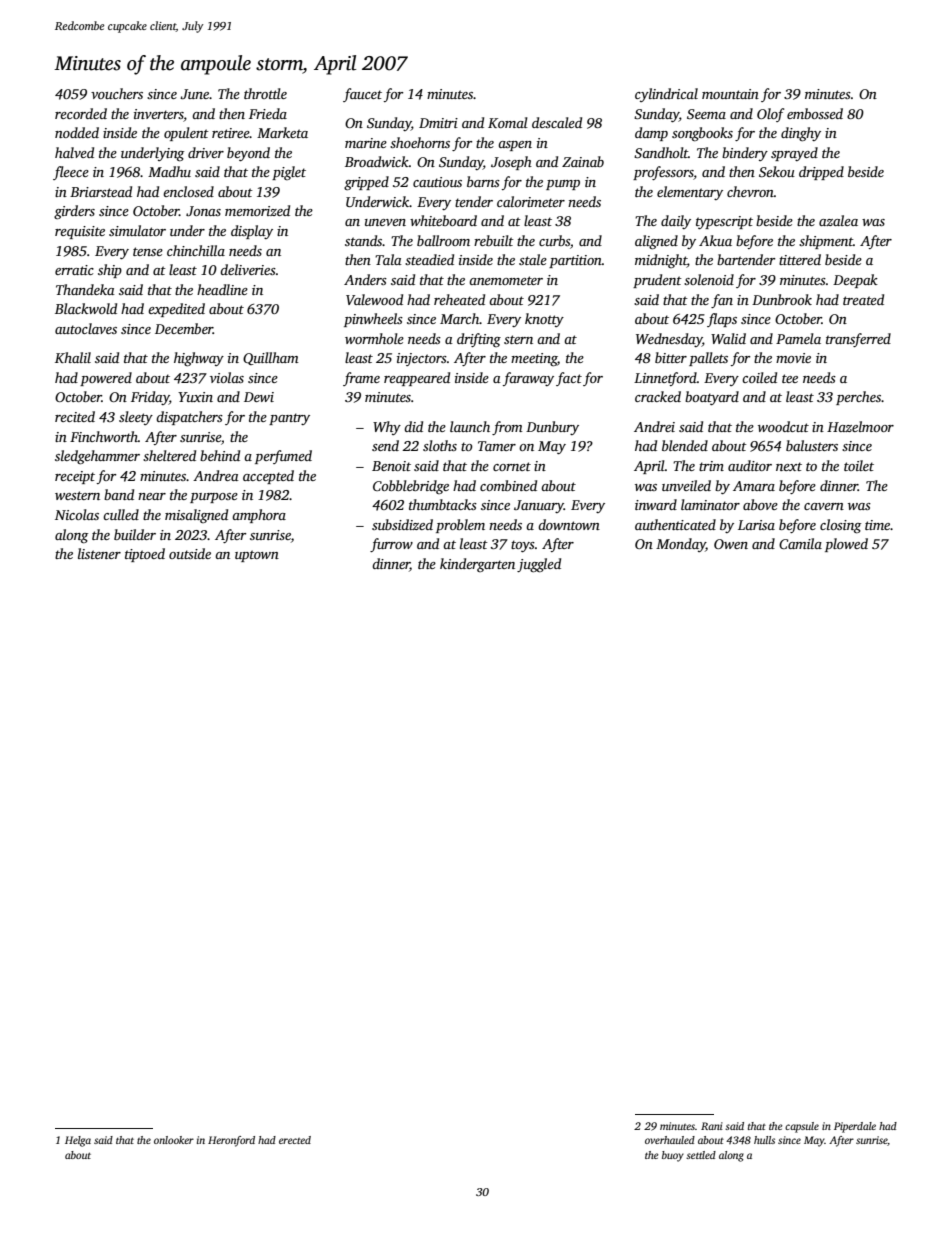 The image size is (952, 1233). What do you see at coordinates (859, 465) in the screenshot?
I see `toilet` at bounding box center [859, 465].
